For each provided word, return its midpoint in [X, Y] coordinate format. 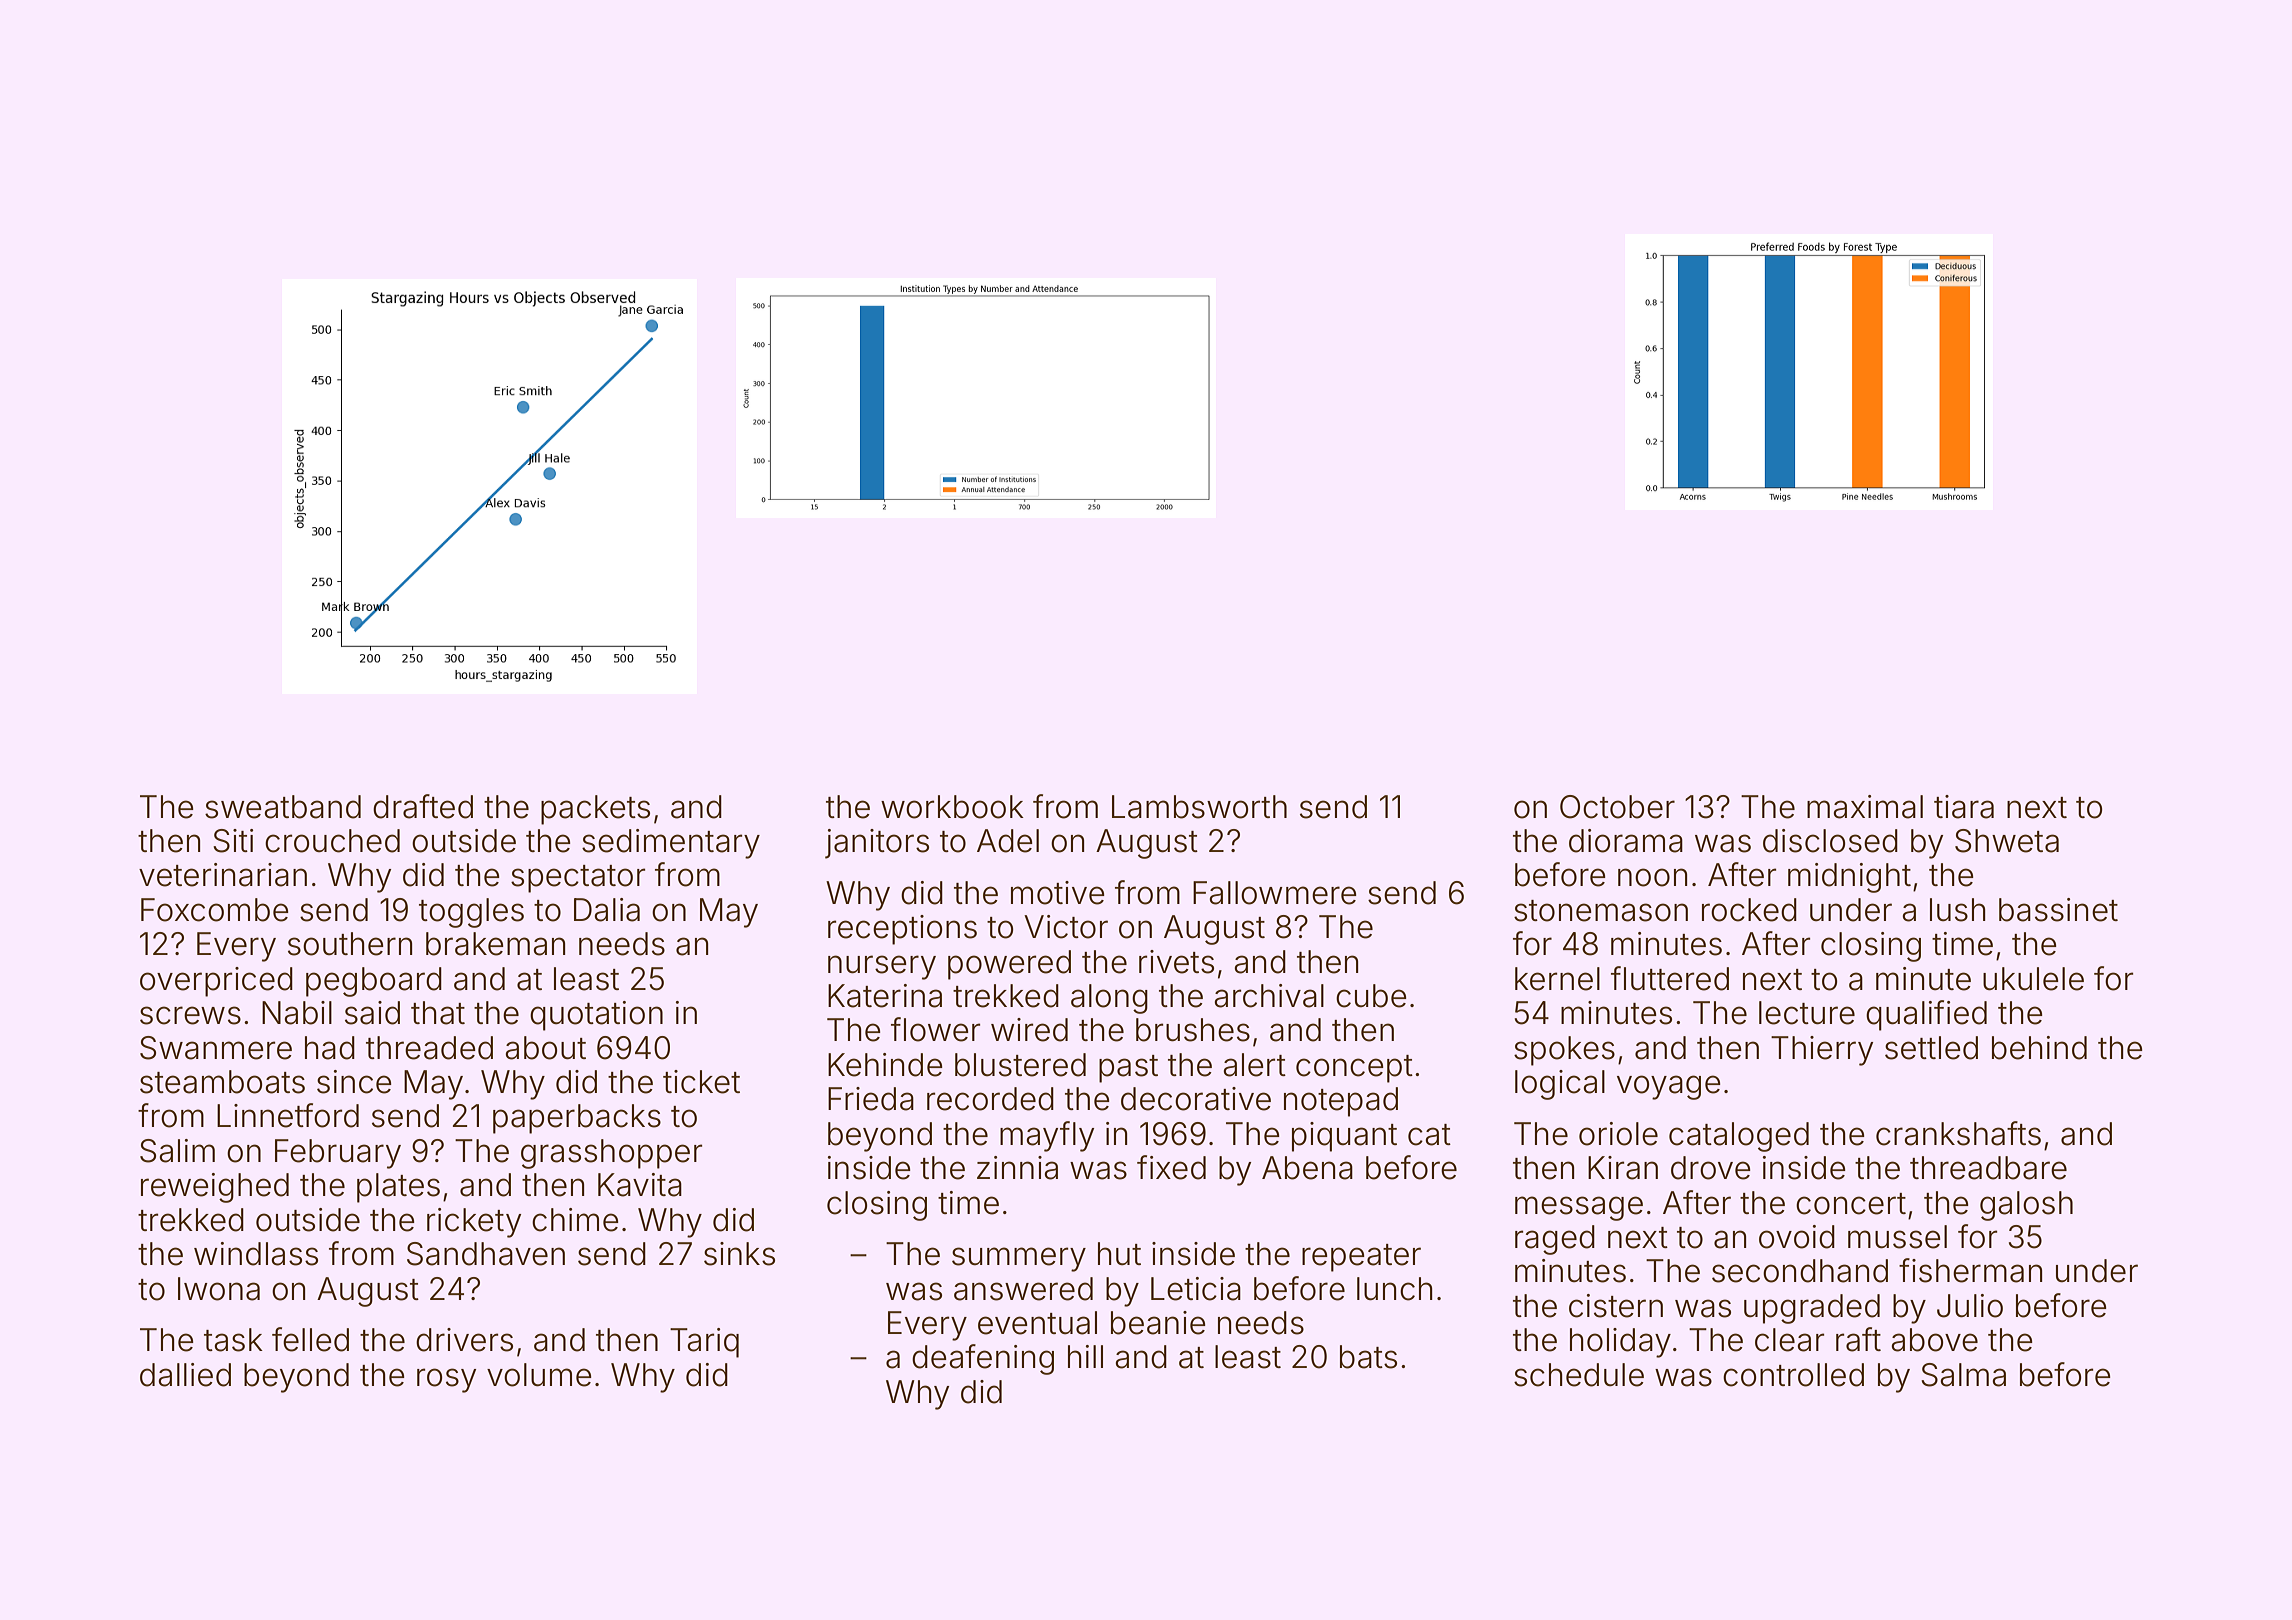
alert [1254, 1065]
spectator [578, 879]
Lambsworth [1199, 807]
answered [1023, 1289]
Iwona [219, 1289]
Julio [1970, 1306]
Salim [177, 1151]
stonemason [1601, 911]
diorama [1626, 841]
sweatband [283, 807]
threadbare [1988, 1168]
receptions [902, 930]
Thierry [1822, 1051]
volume [539, 1375]
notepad [1341, 1102]
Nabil [297, 1013]
